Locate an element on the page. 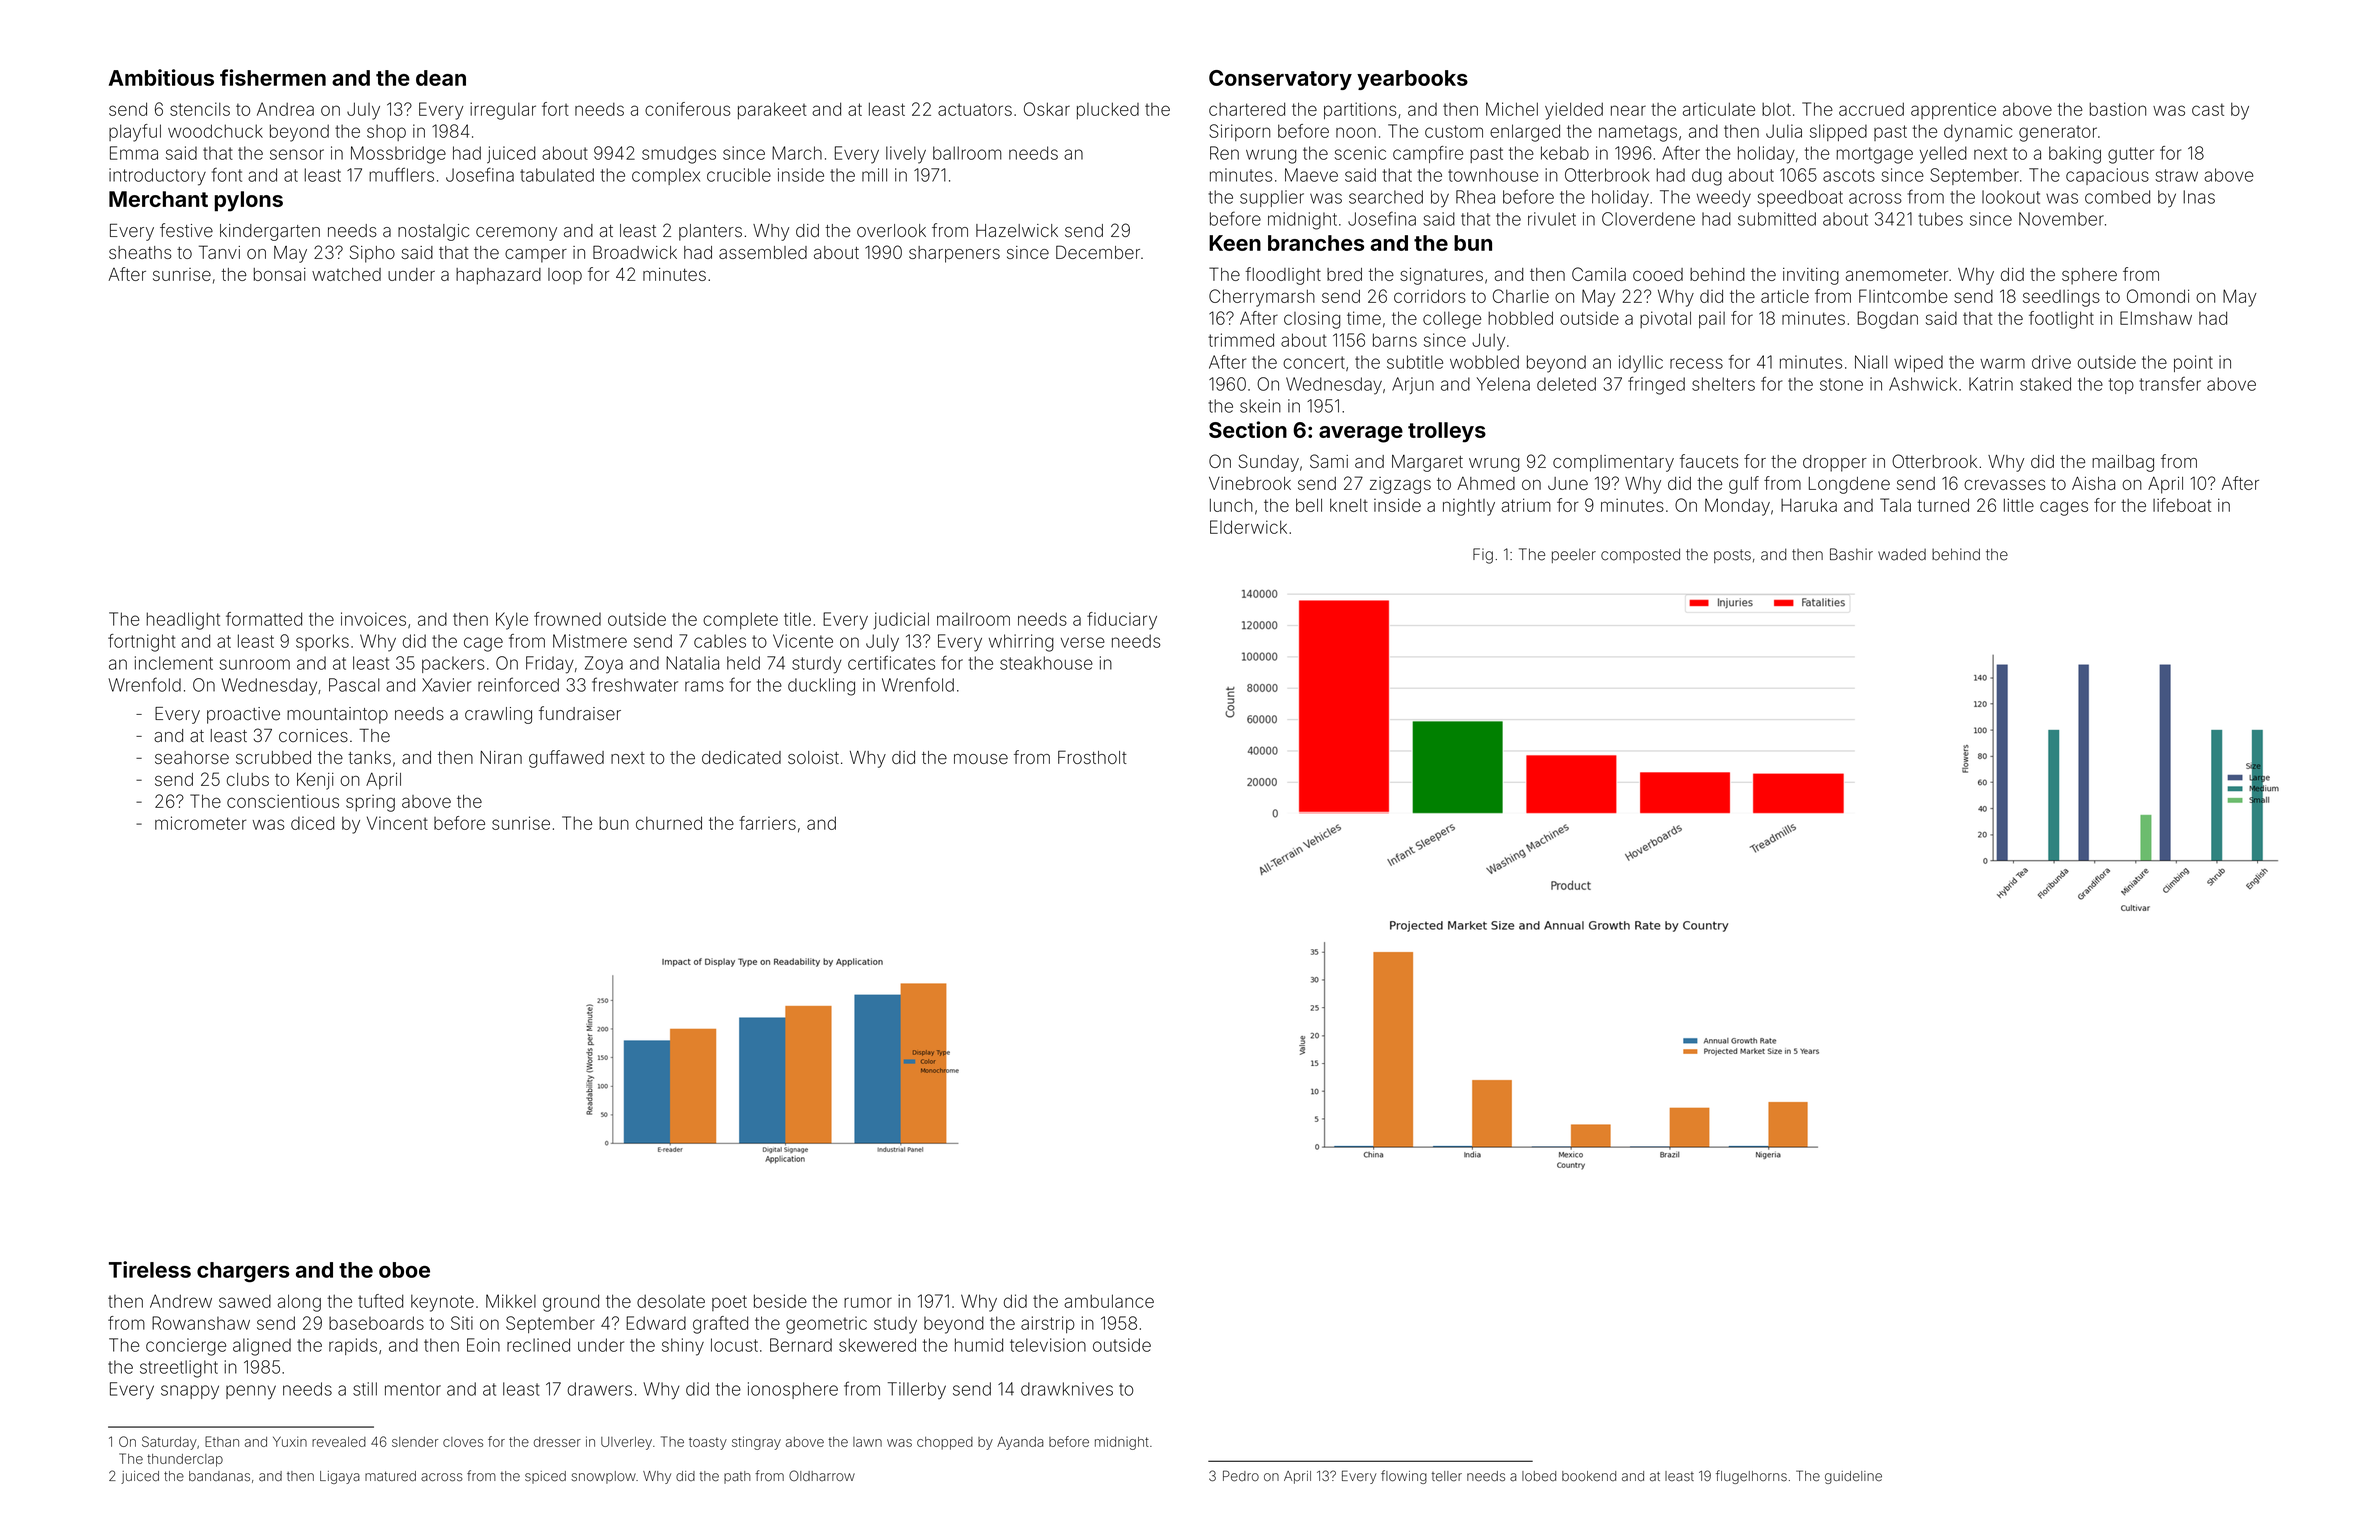 Image resolution: width=2380 pixels, height=1540 pixels. haphazard is located at coordinates (498, 276).
